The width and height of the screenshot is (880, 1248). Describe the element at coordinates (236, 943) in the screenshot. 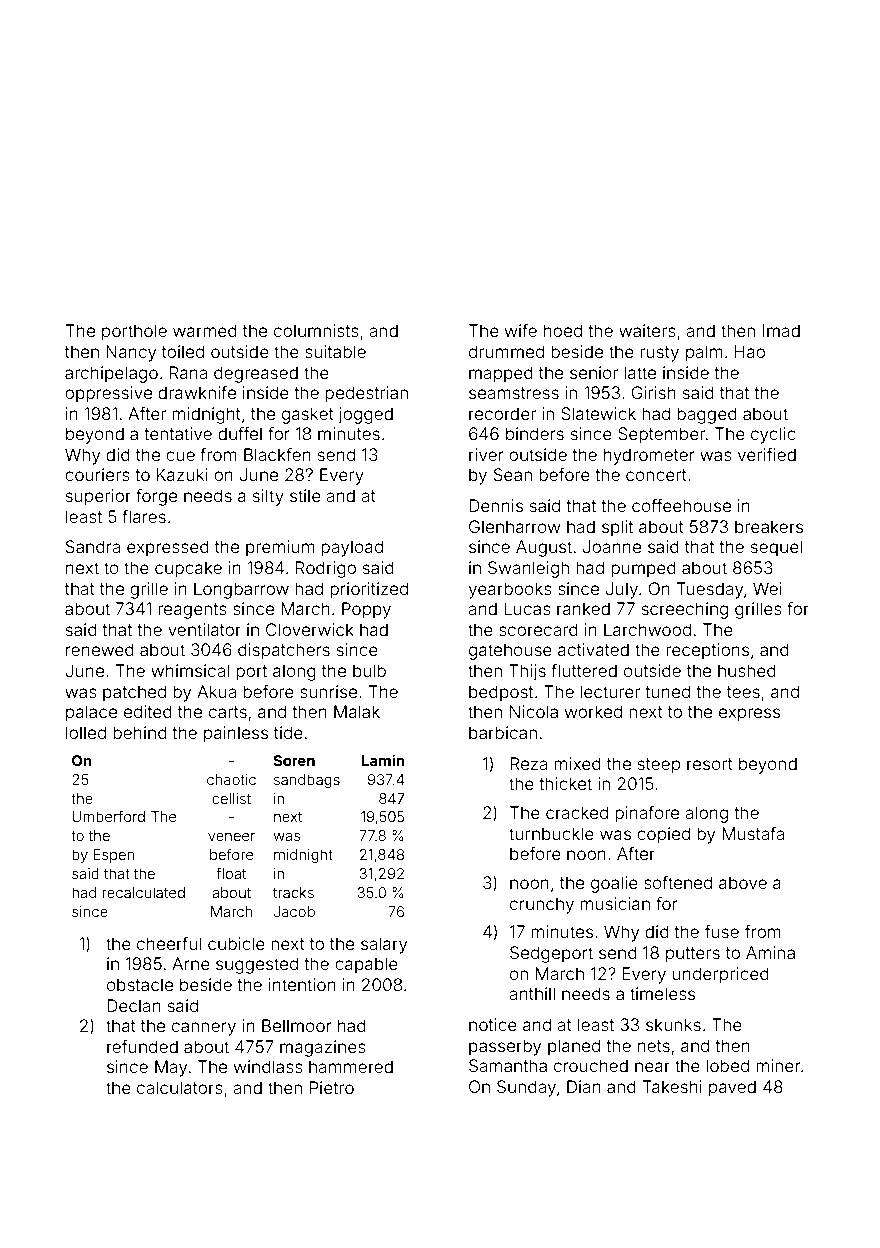

I see `cubicle` at that location.
